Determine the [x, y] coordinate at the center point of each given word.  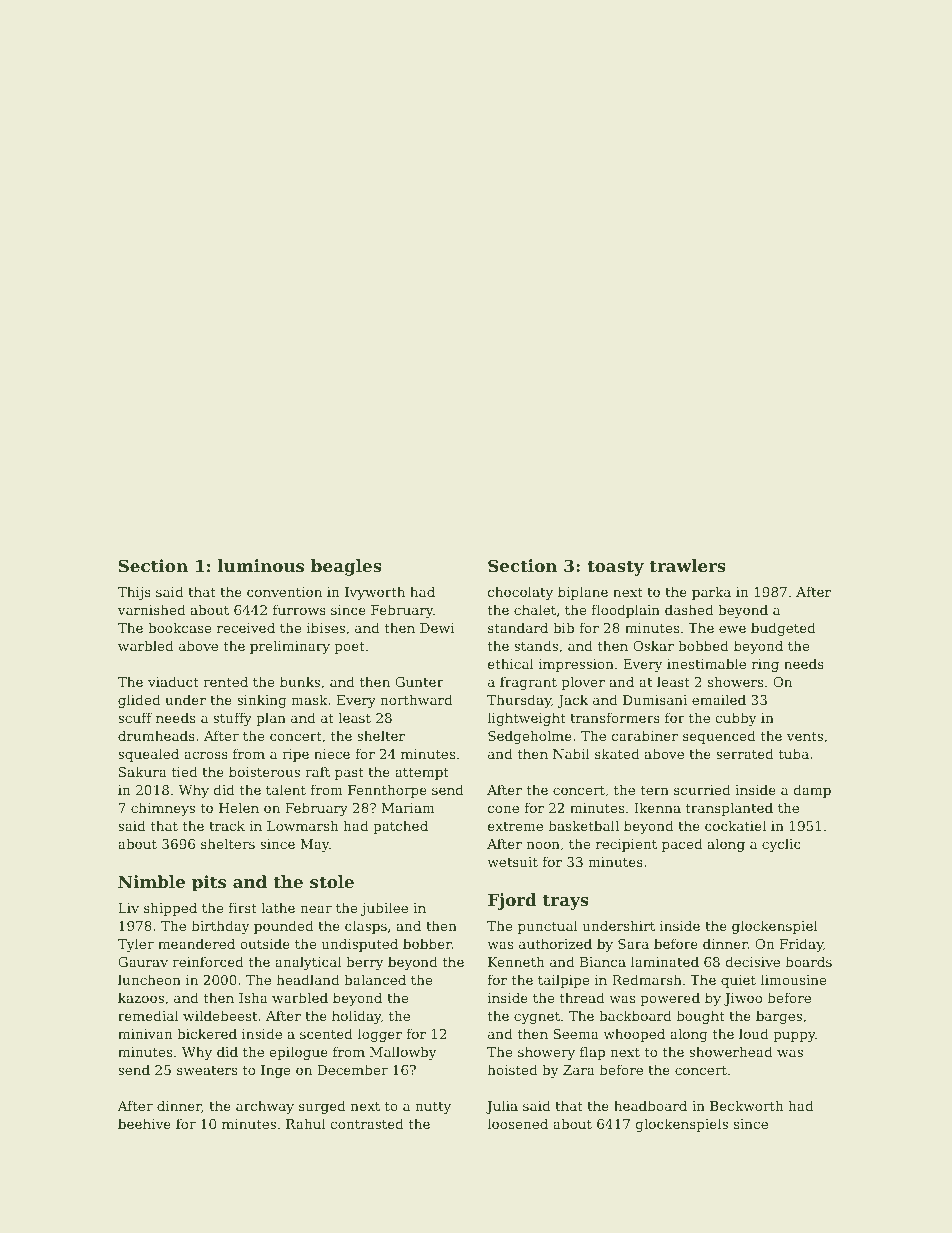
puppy [794, 1037]
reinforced [208, 961]
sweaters [207, 1070]
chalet [535, 609]
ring [765, 665]
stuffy [232, 719]
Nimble [151, 881]
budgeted [783, 629]
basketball [583, 825]
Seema [576, 1034]
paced [682, 845]
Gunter [419, 682]
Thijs [134, 593]
